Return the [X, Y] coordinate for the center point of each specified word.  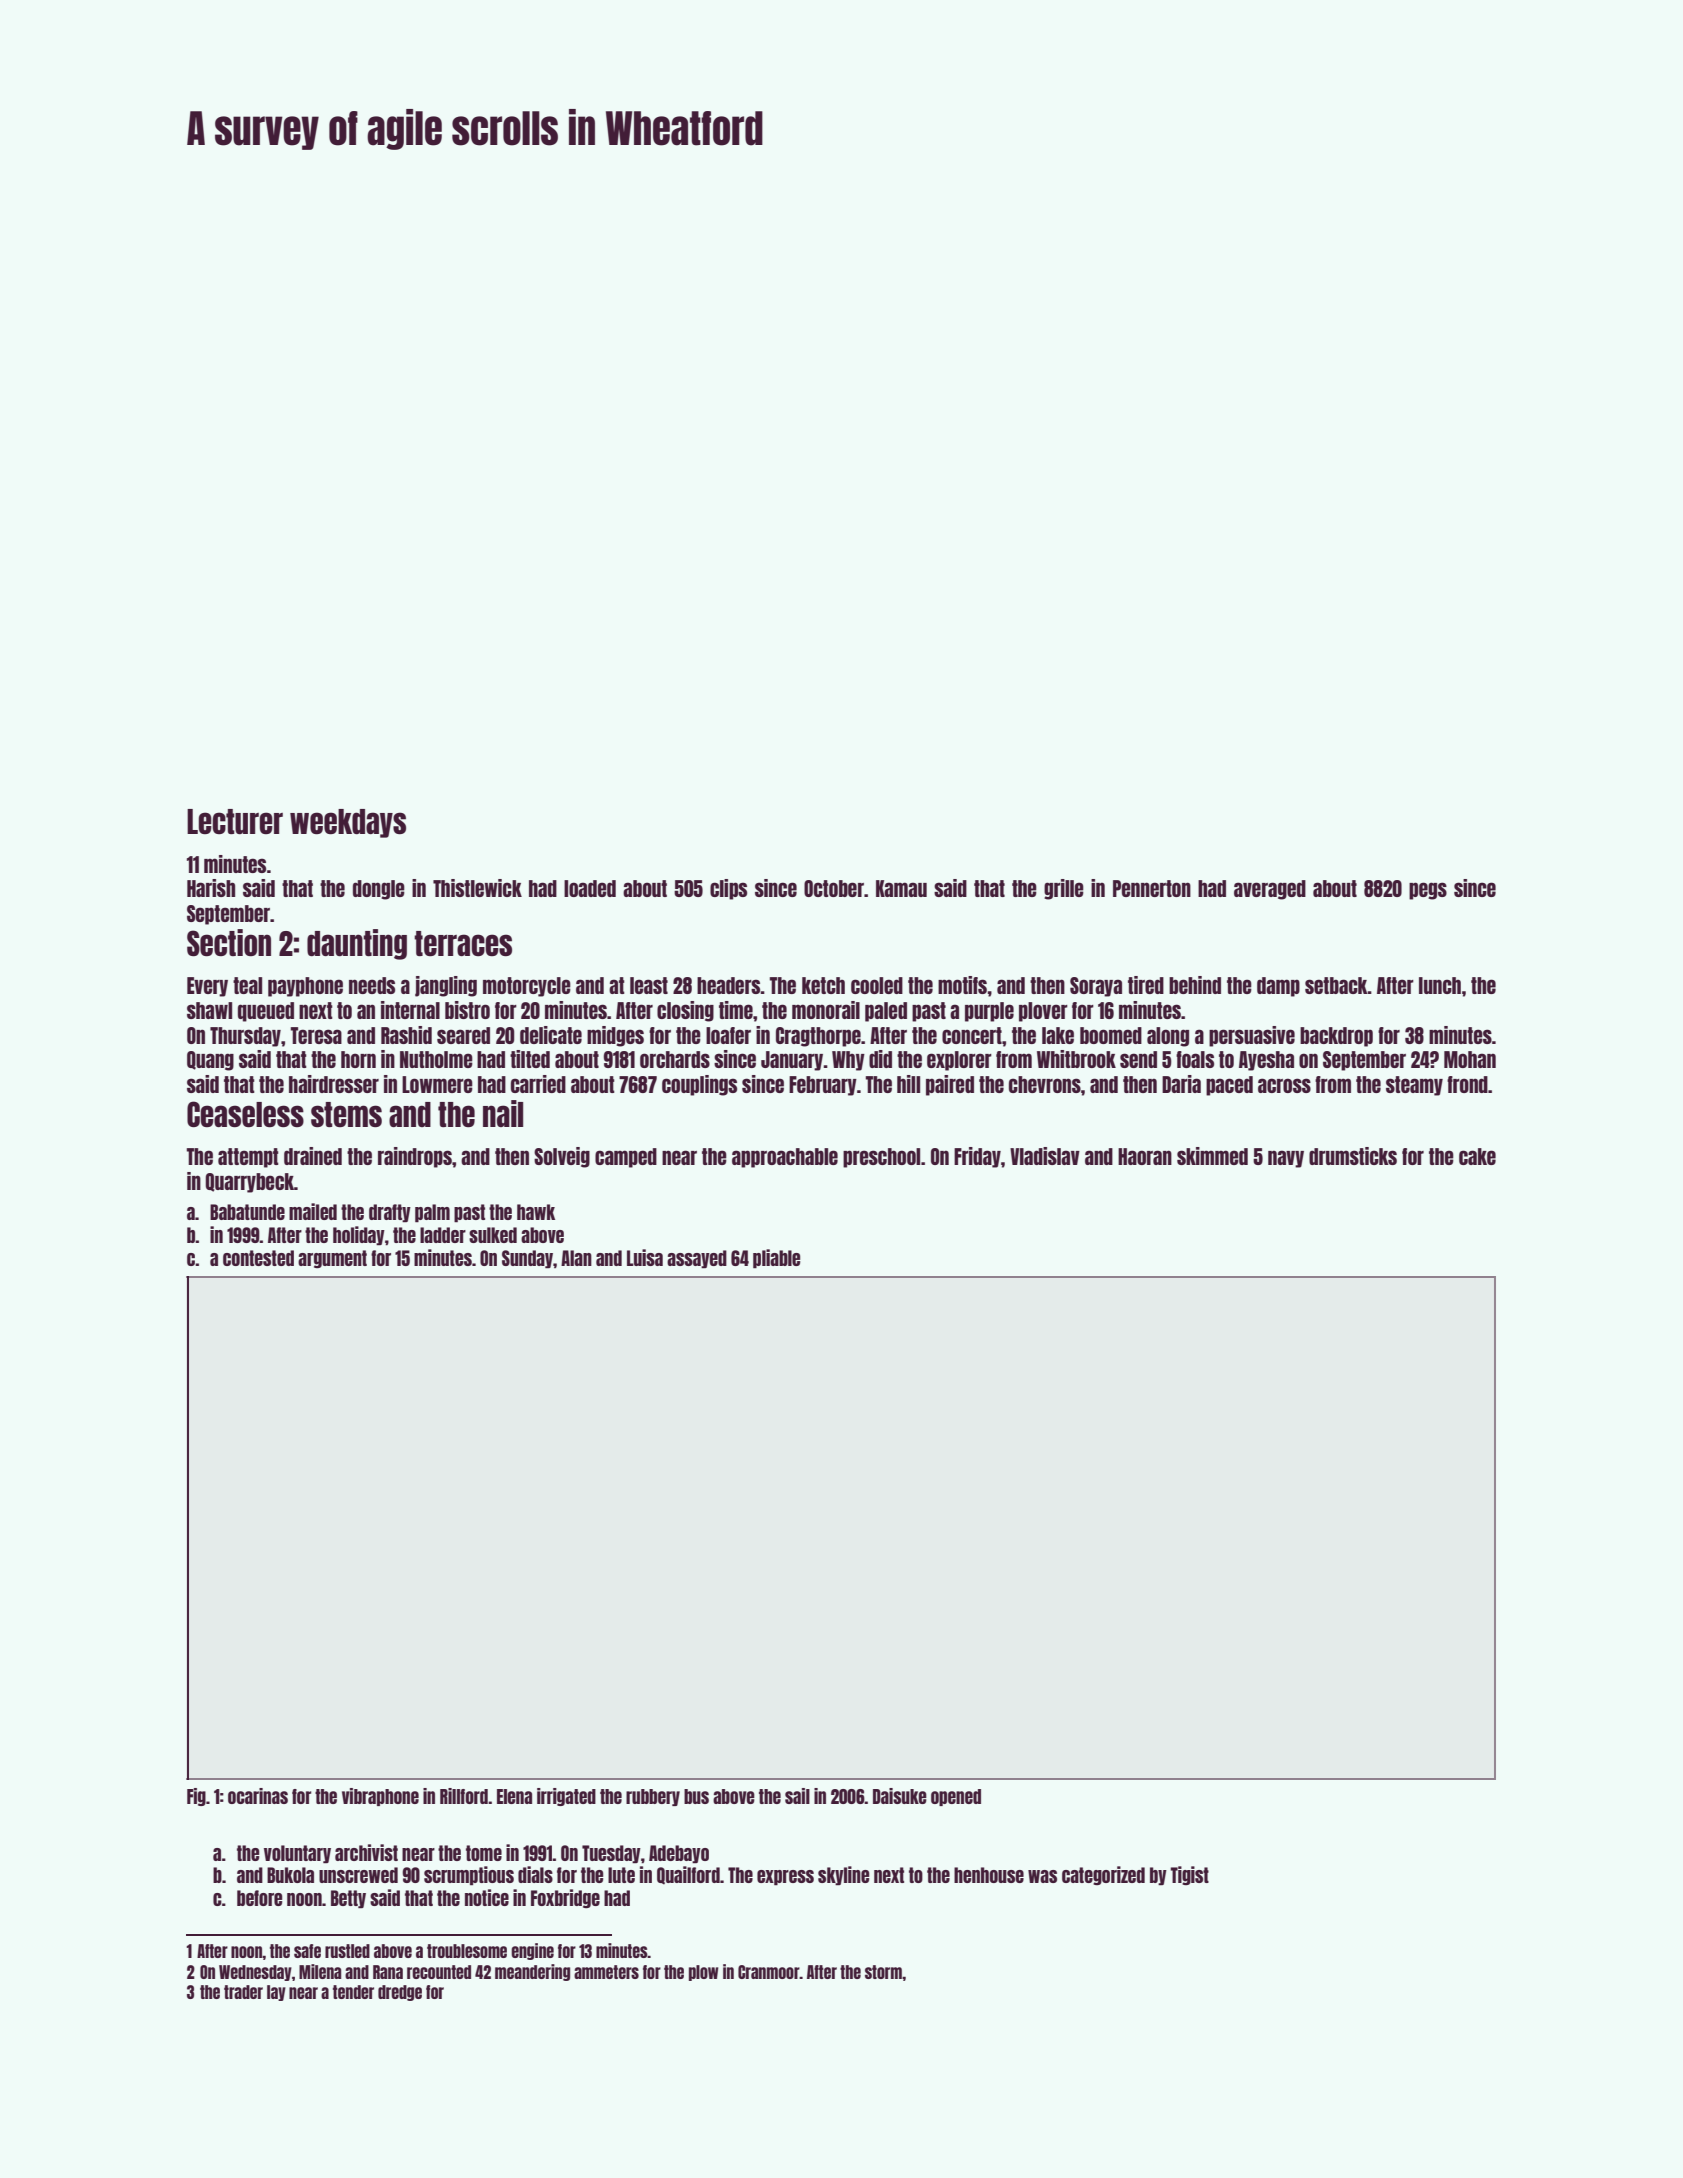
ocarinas [258, 1796]
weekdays [348, 823]
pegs [1428, 891]
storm [883, 1972]
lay [276, 1993]
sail [797, 1796]
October [834, 888]
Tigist [1189, 1875]
